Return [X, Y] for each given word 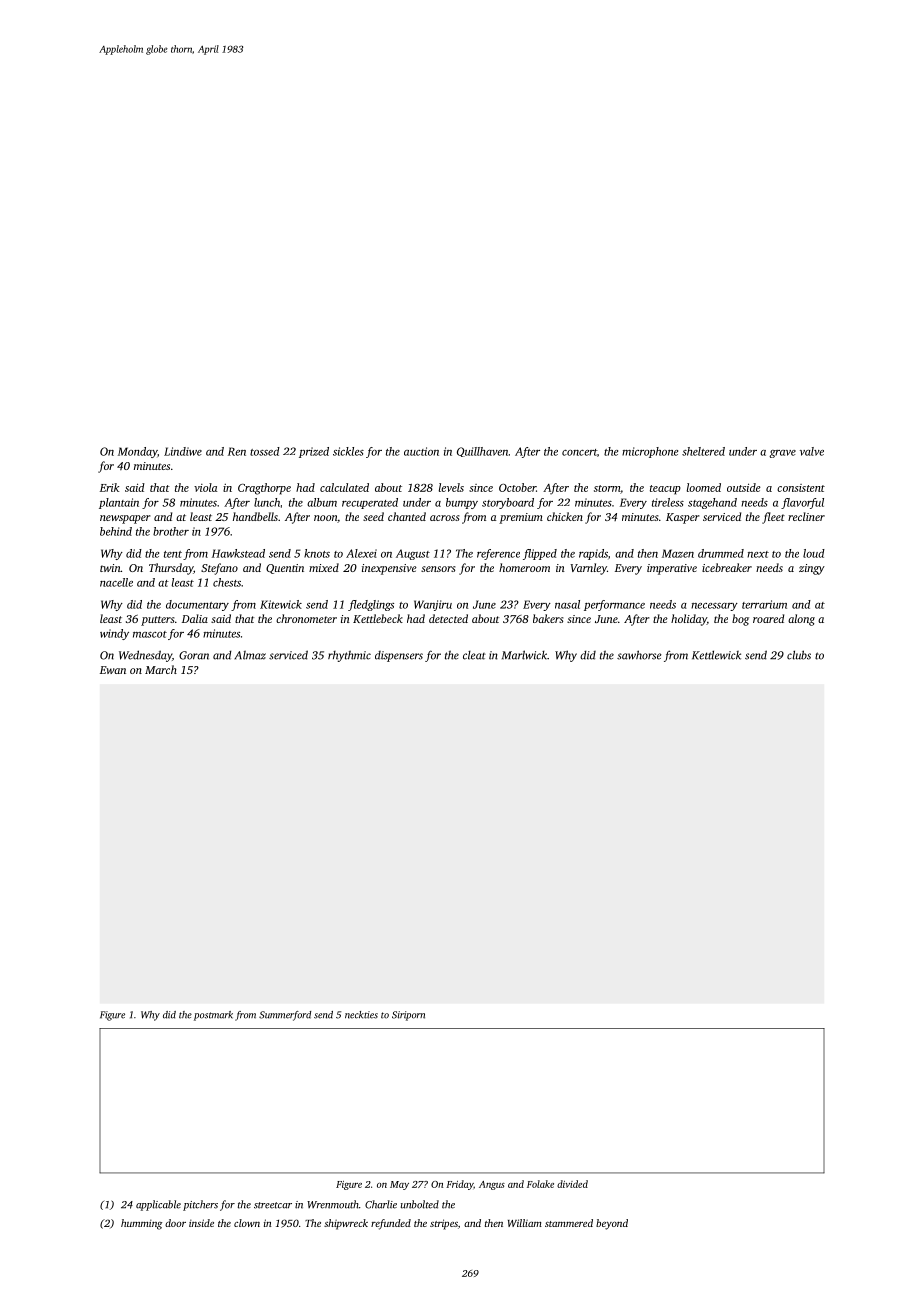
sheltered [703, 451]
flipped [540, 554]
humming [141, 1224]
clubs [799, 655]
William [525, 1223]
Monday [137, 452]
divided [572, 1184]
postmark [213, 1016]
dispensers [399, 656]
